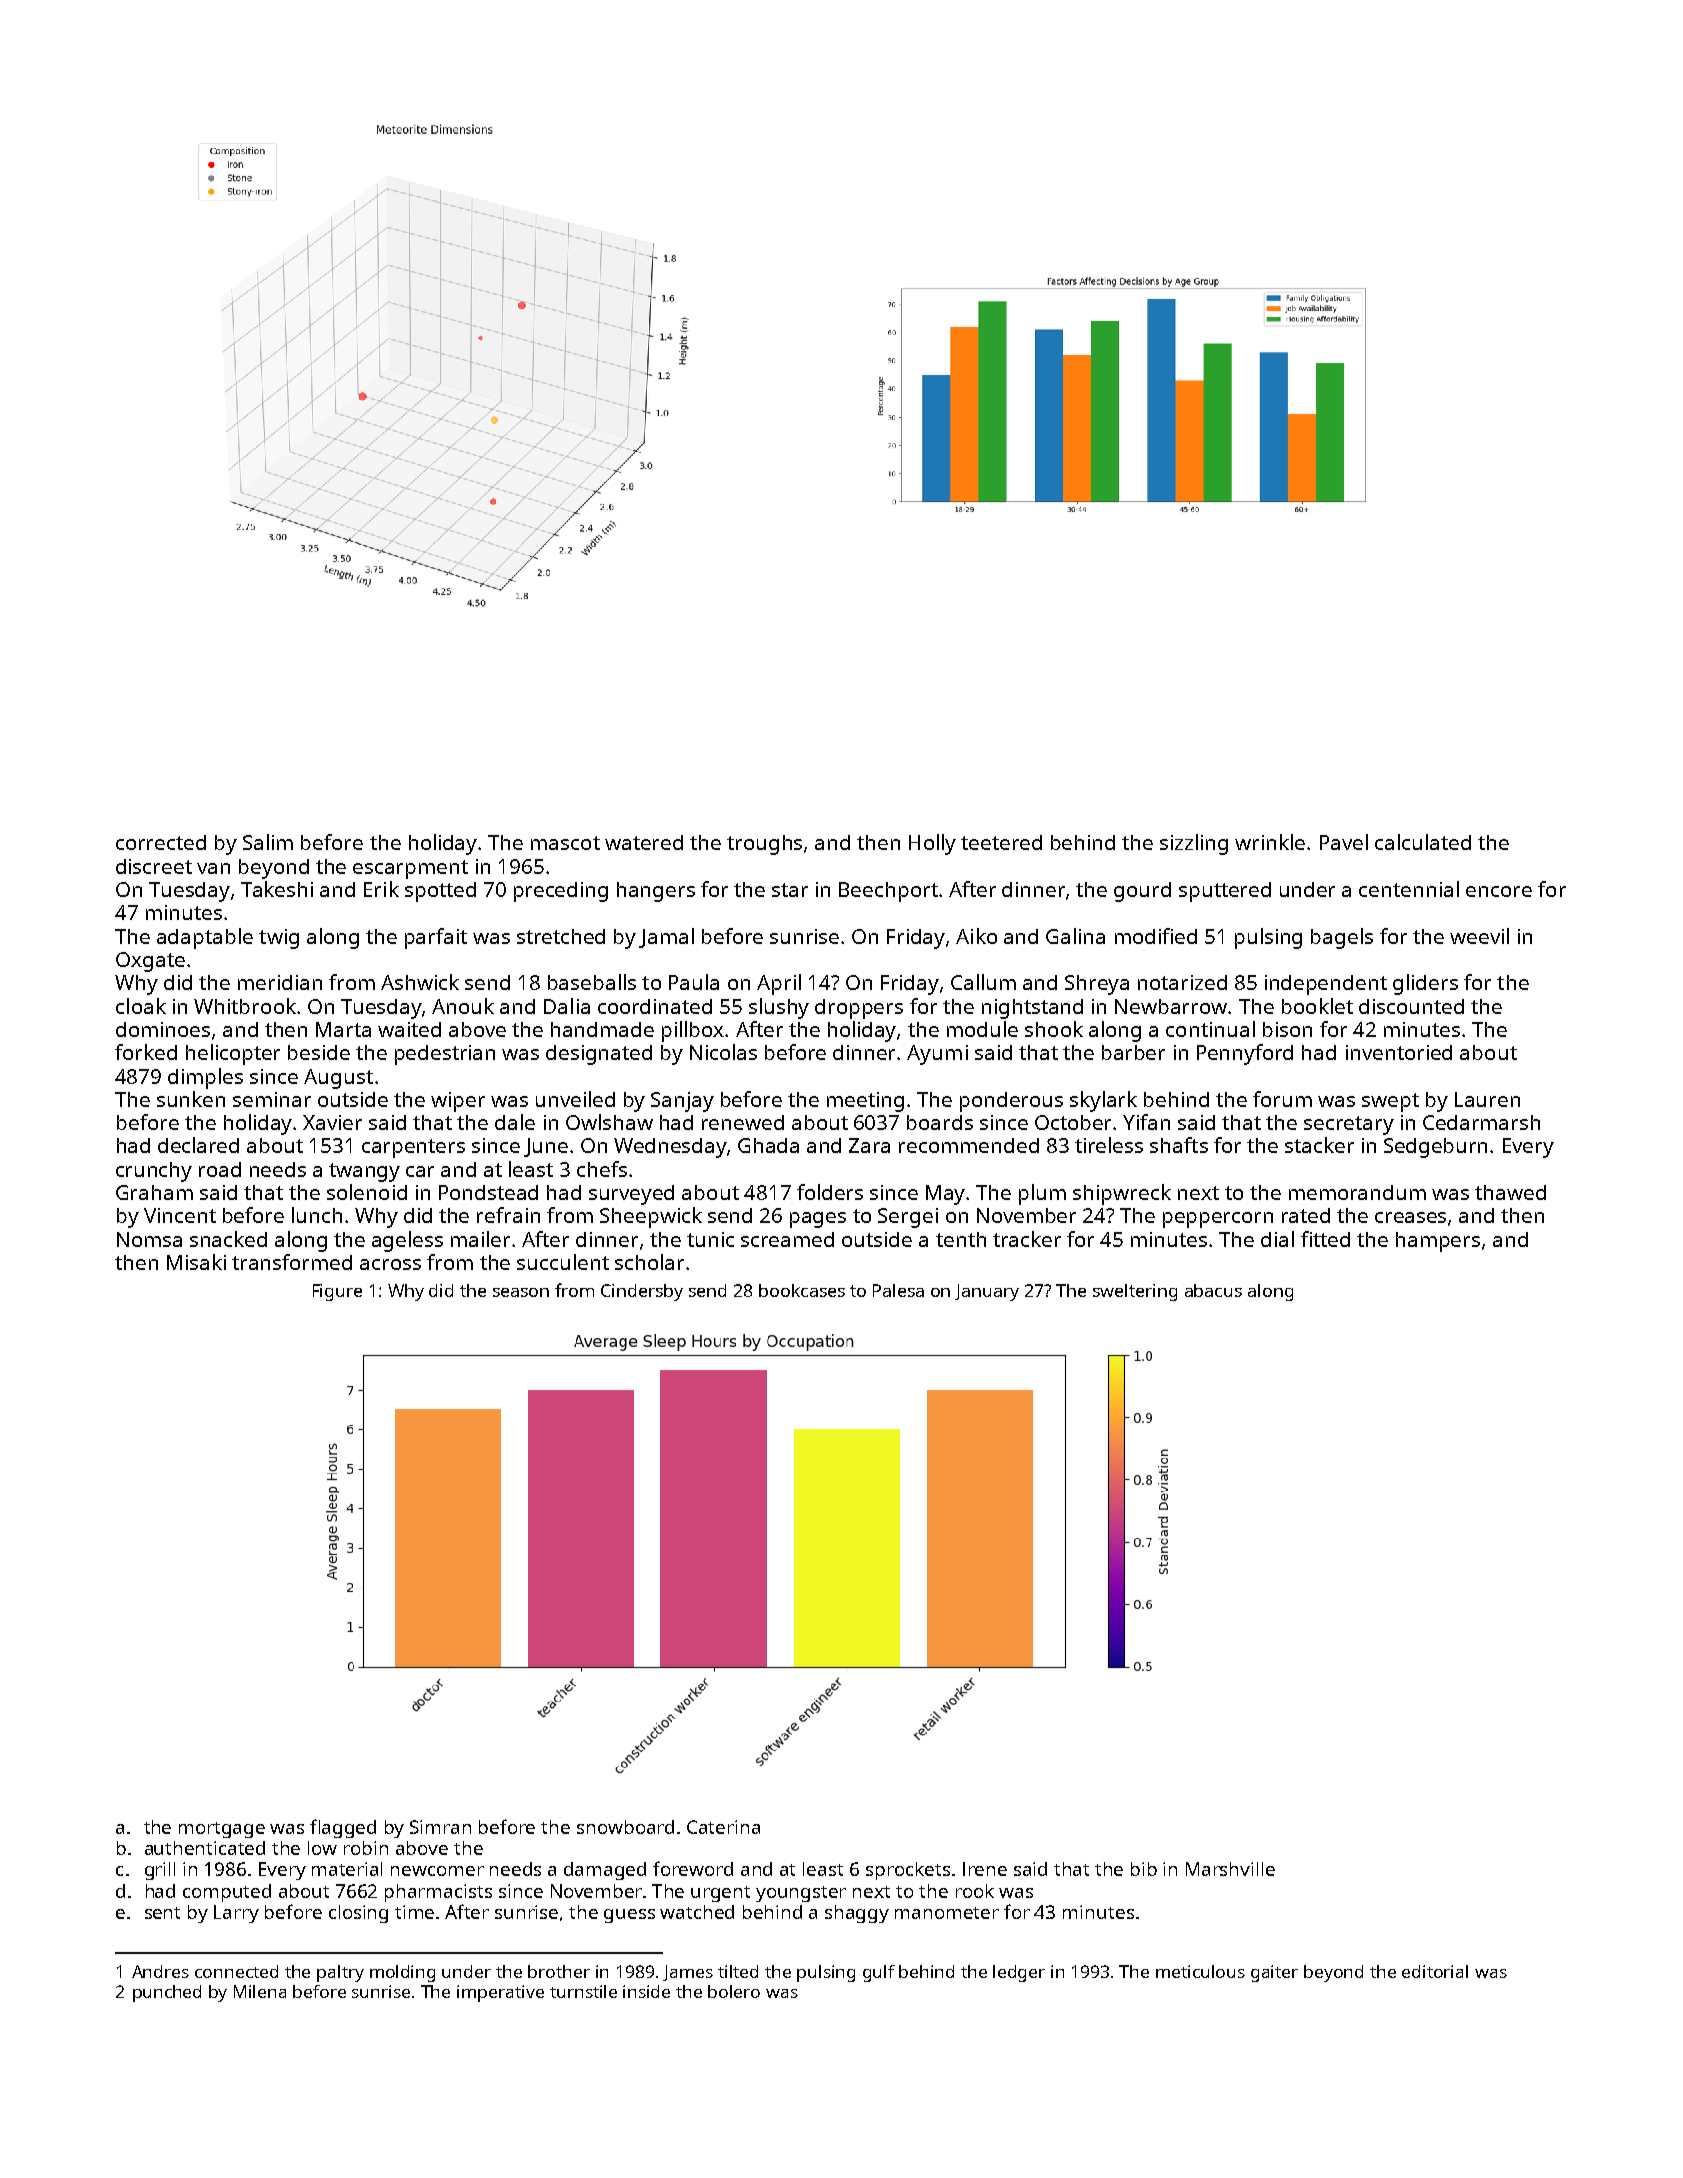 This screenshot has height=2178, width=1683. Describe the element at coordinates (1435, 1971) in the screenshot. I see `editorial` at that location.
